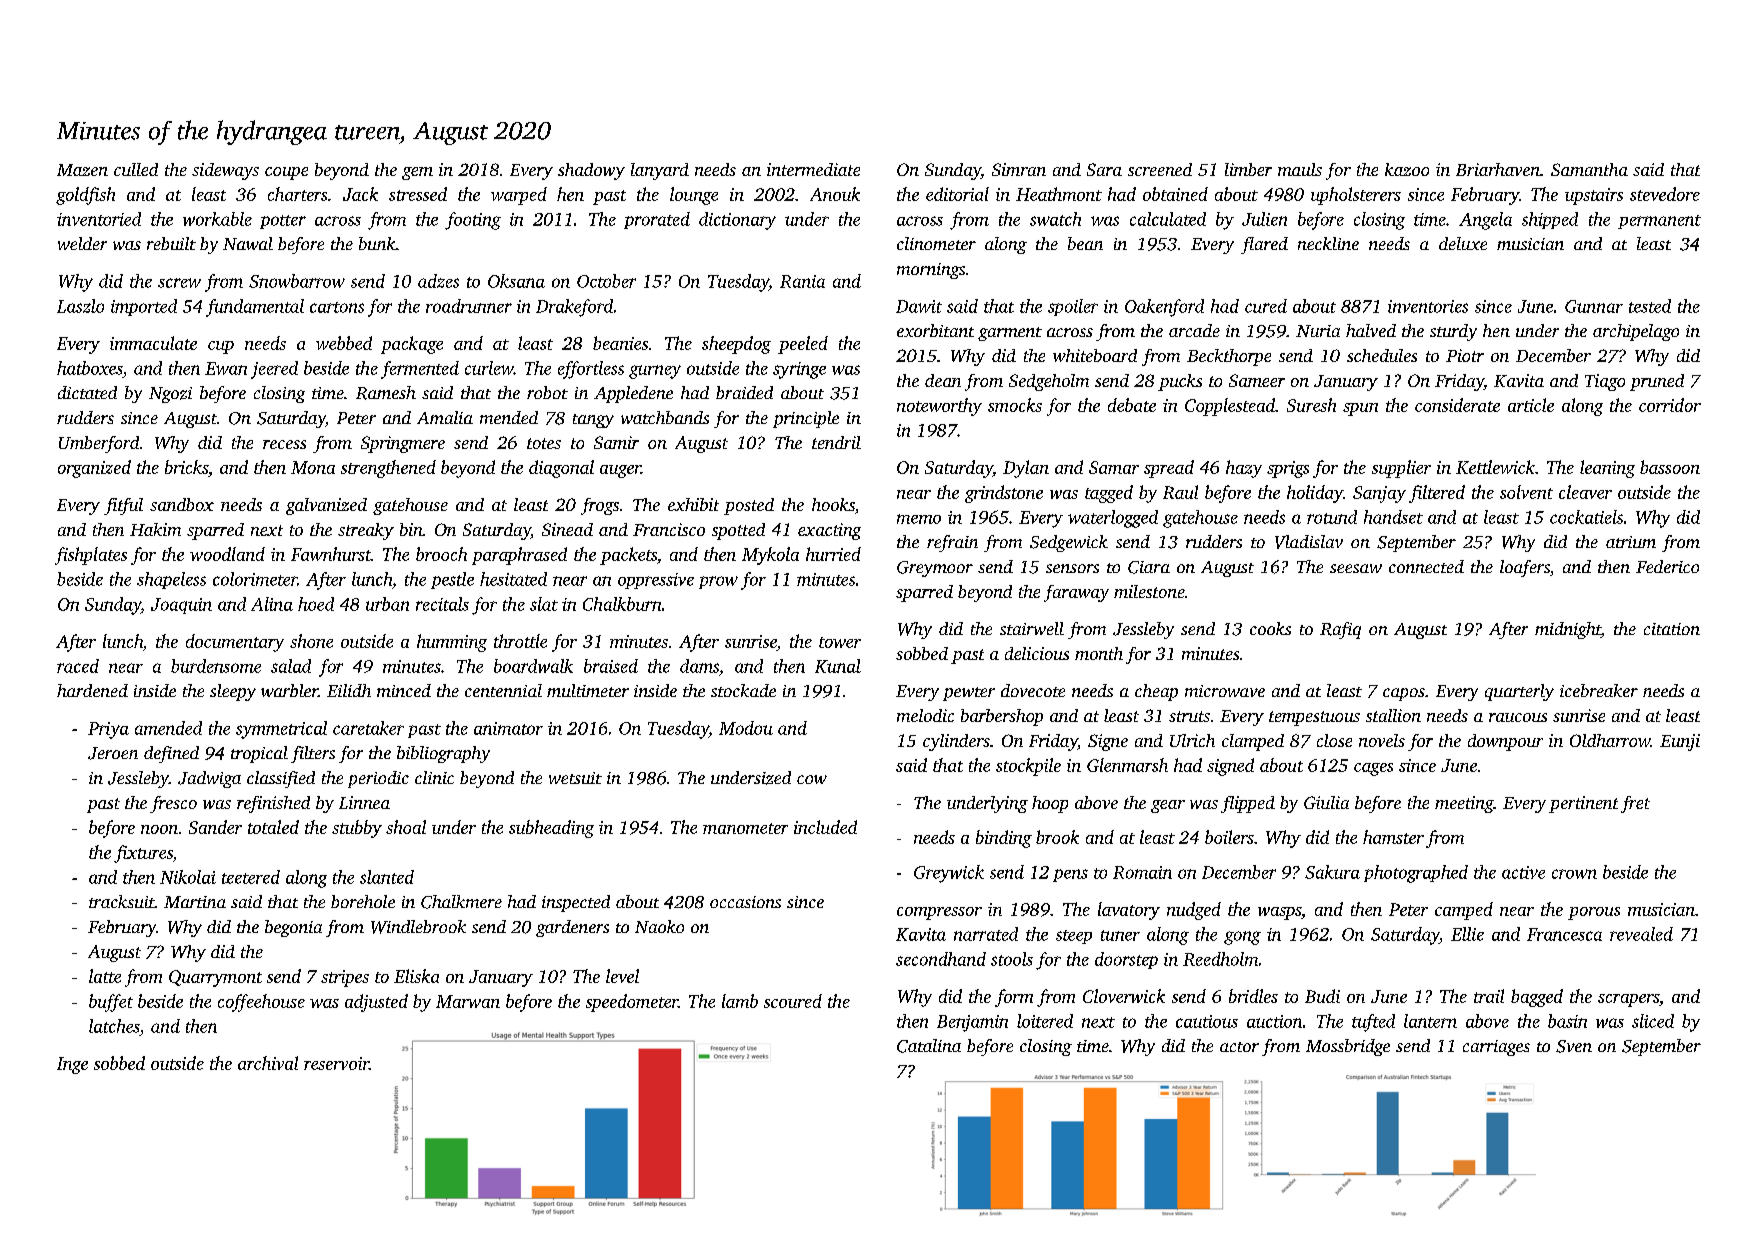  I want to click on coupe, so click(286, 173).
